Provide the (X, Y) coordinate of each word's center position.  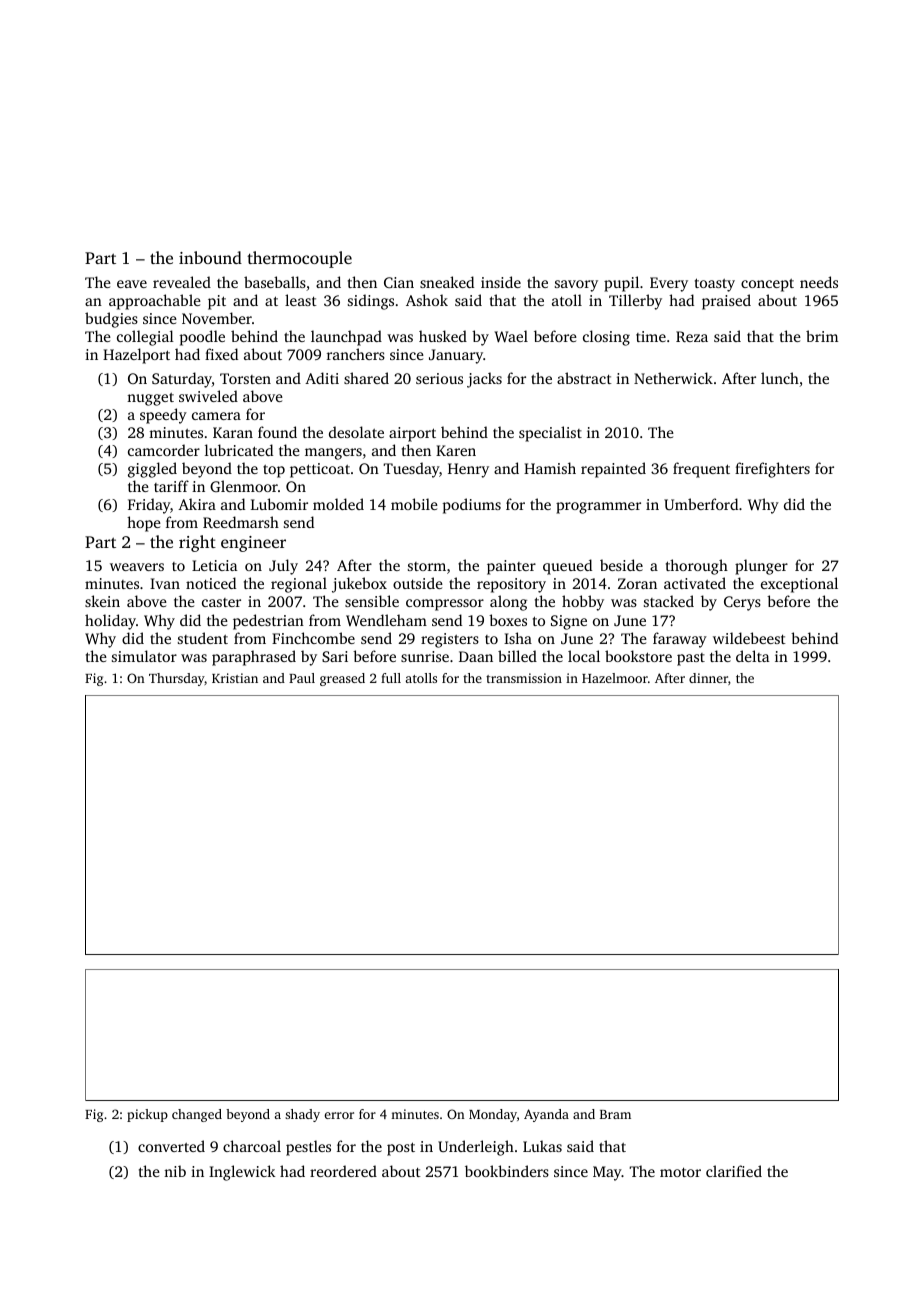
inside (501, 282)
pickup (147, 1115)
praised (726, 302)
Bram (615, 1114)
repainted (613, 470)
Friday (149, 506)
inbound (210, 257)
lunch (780, 378)
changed (197, 1115)
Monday (493, 1115)
